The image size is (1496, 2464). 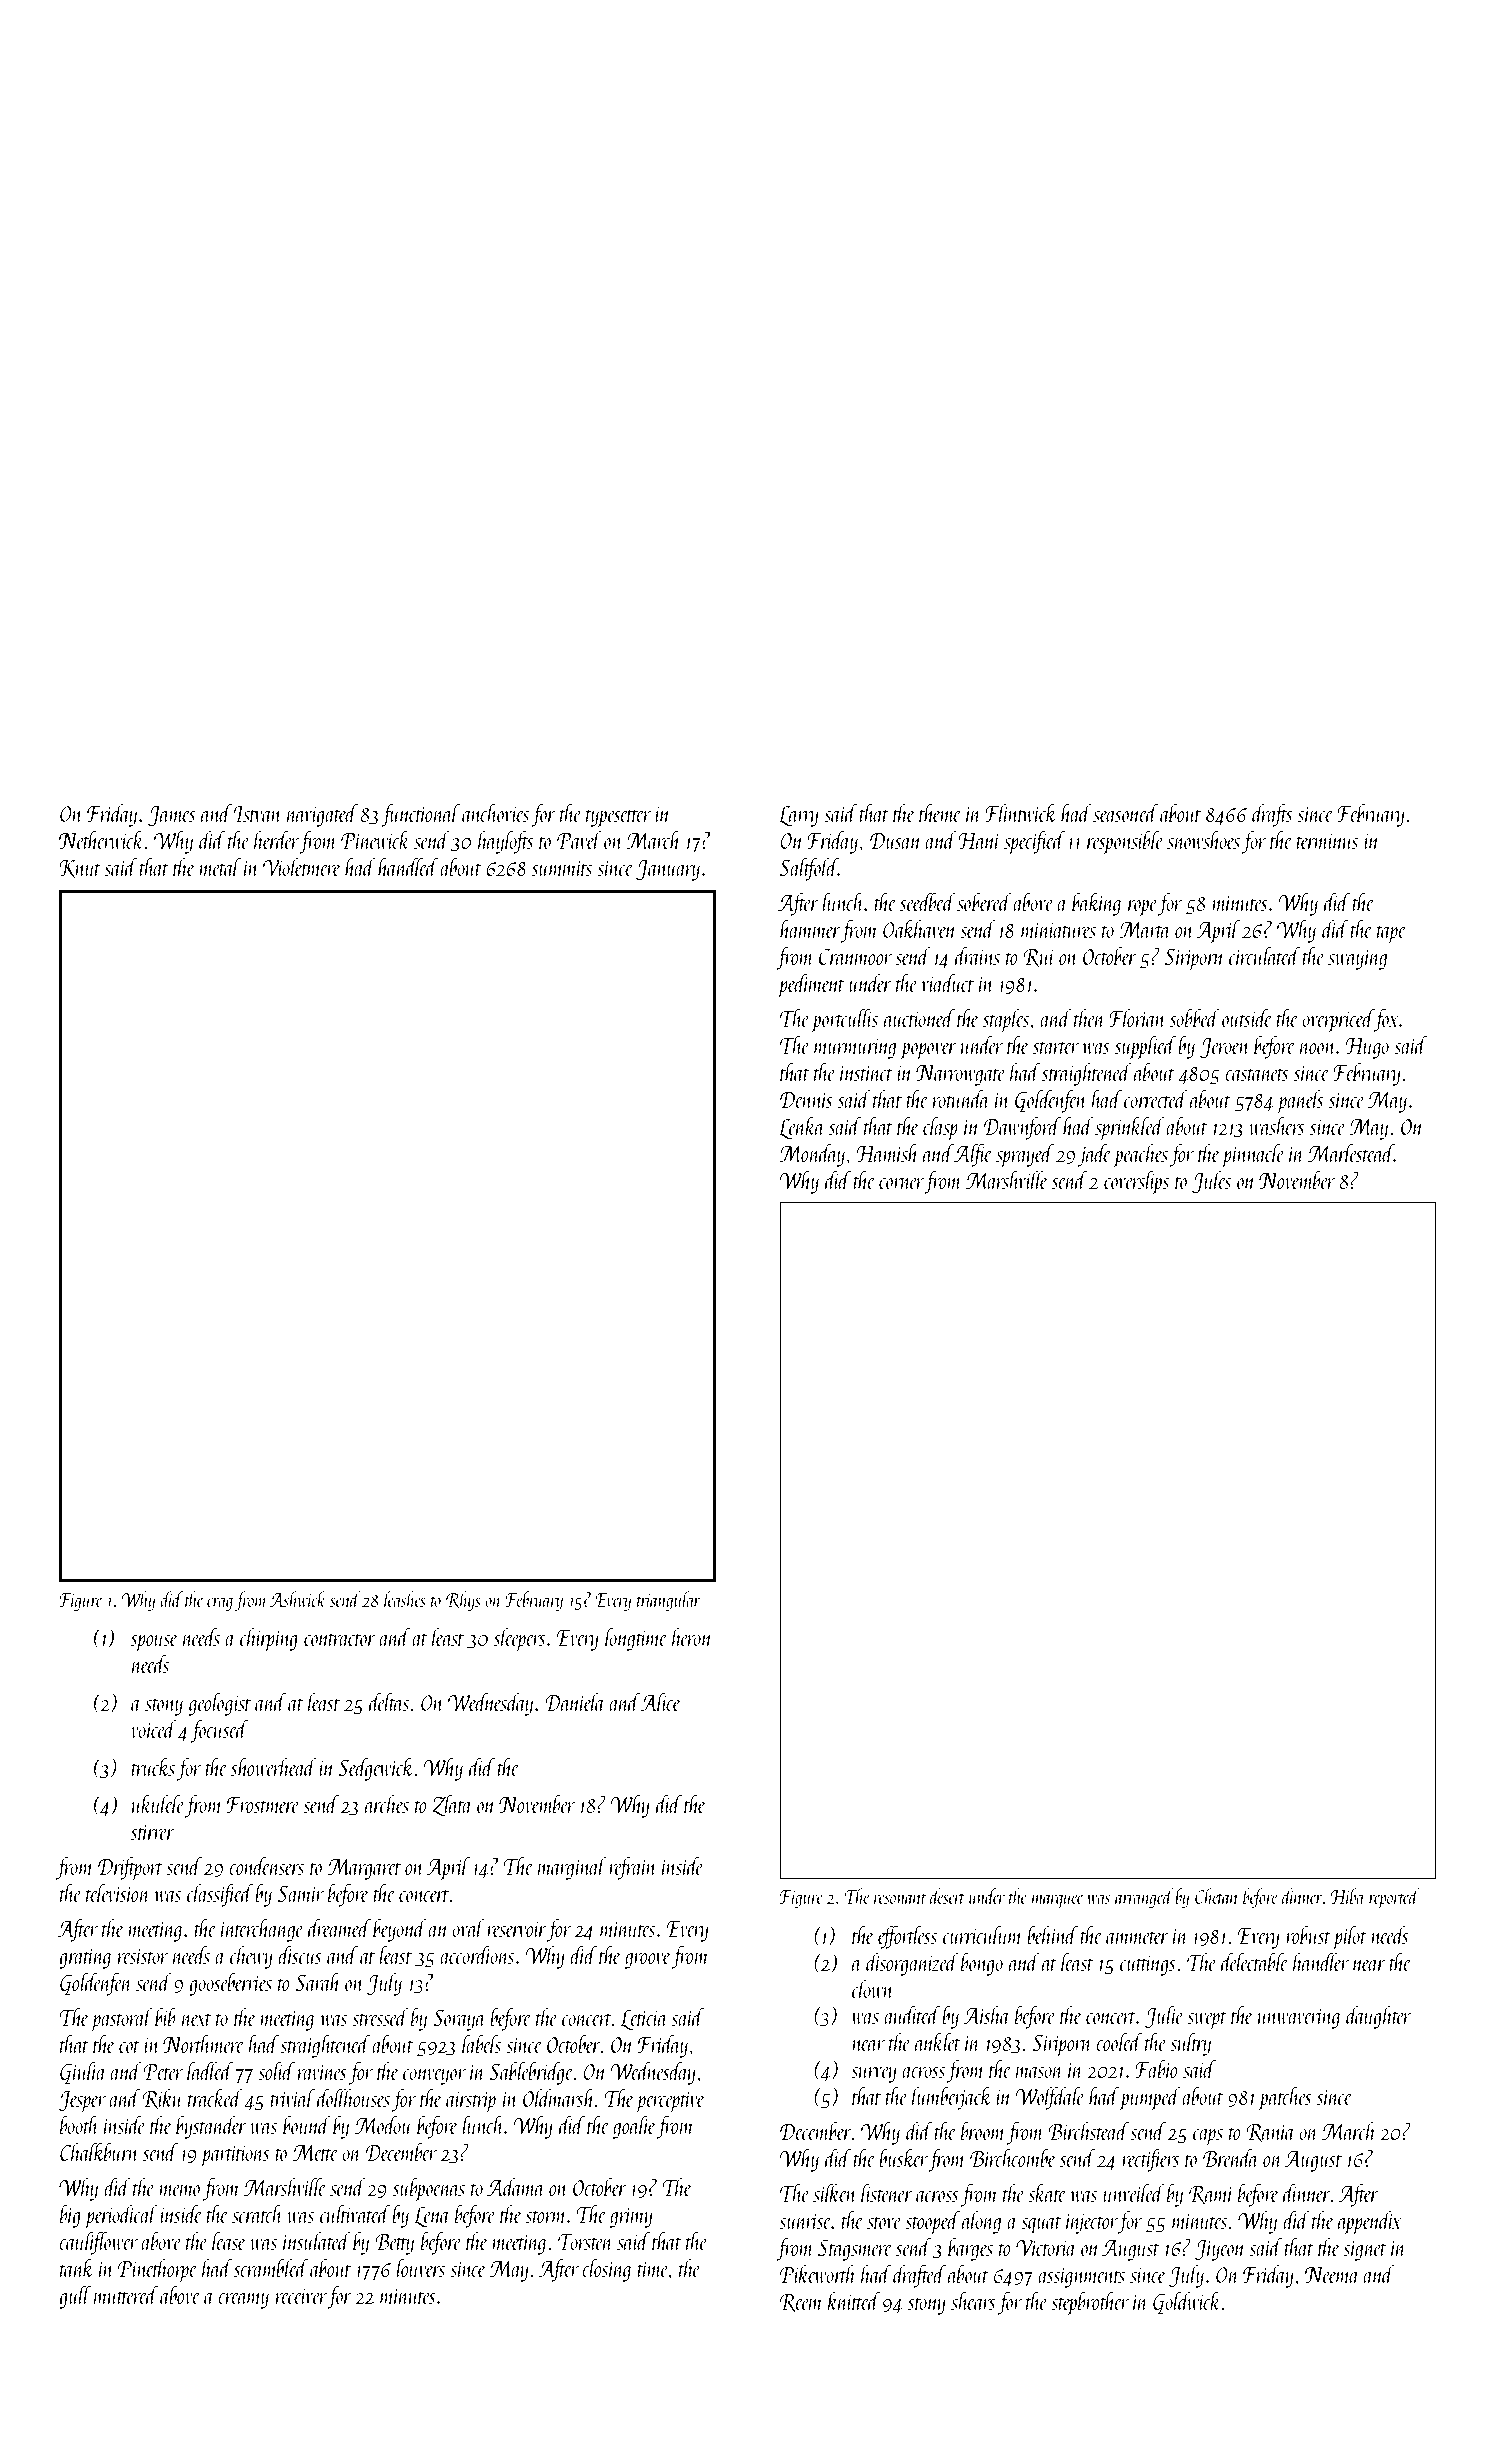 I want to click on creamy, so click(x=243, y=2301).
